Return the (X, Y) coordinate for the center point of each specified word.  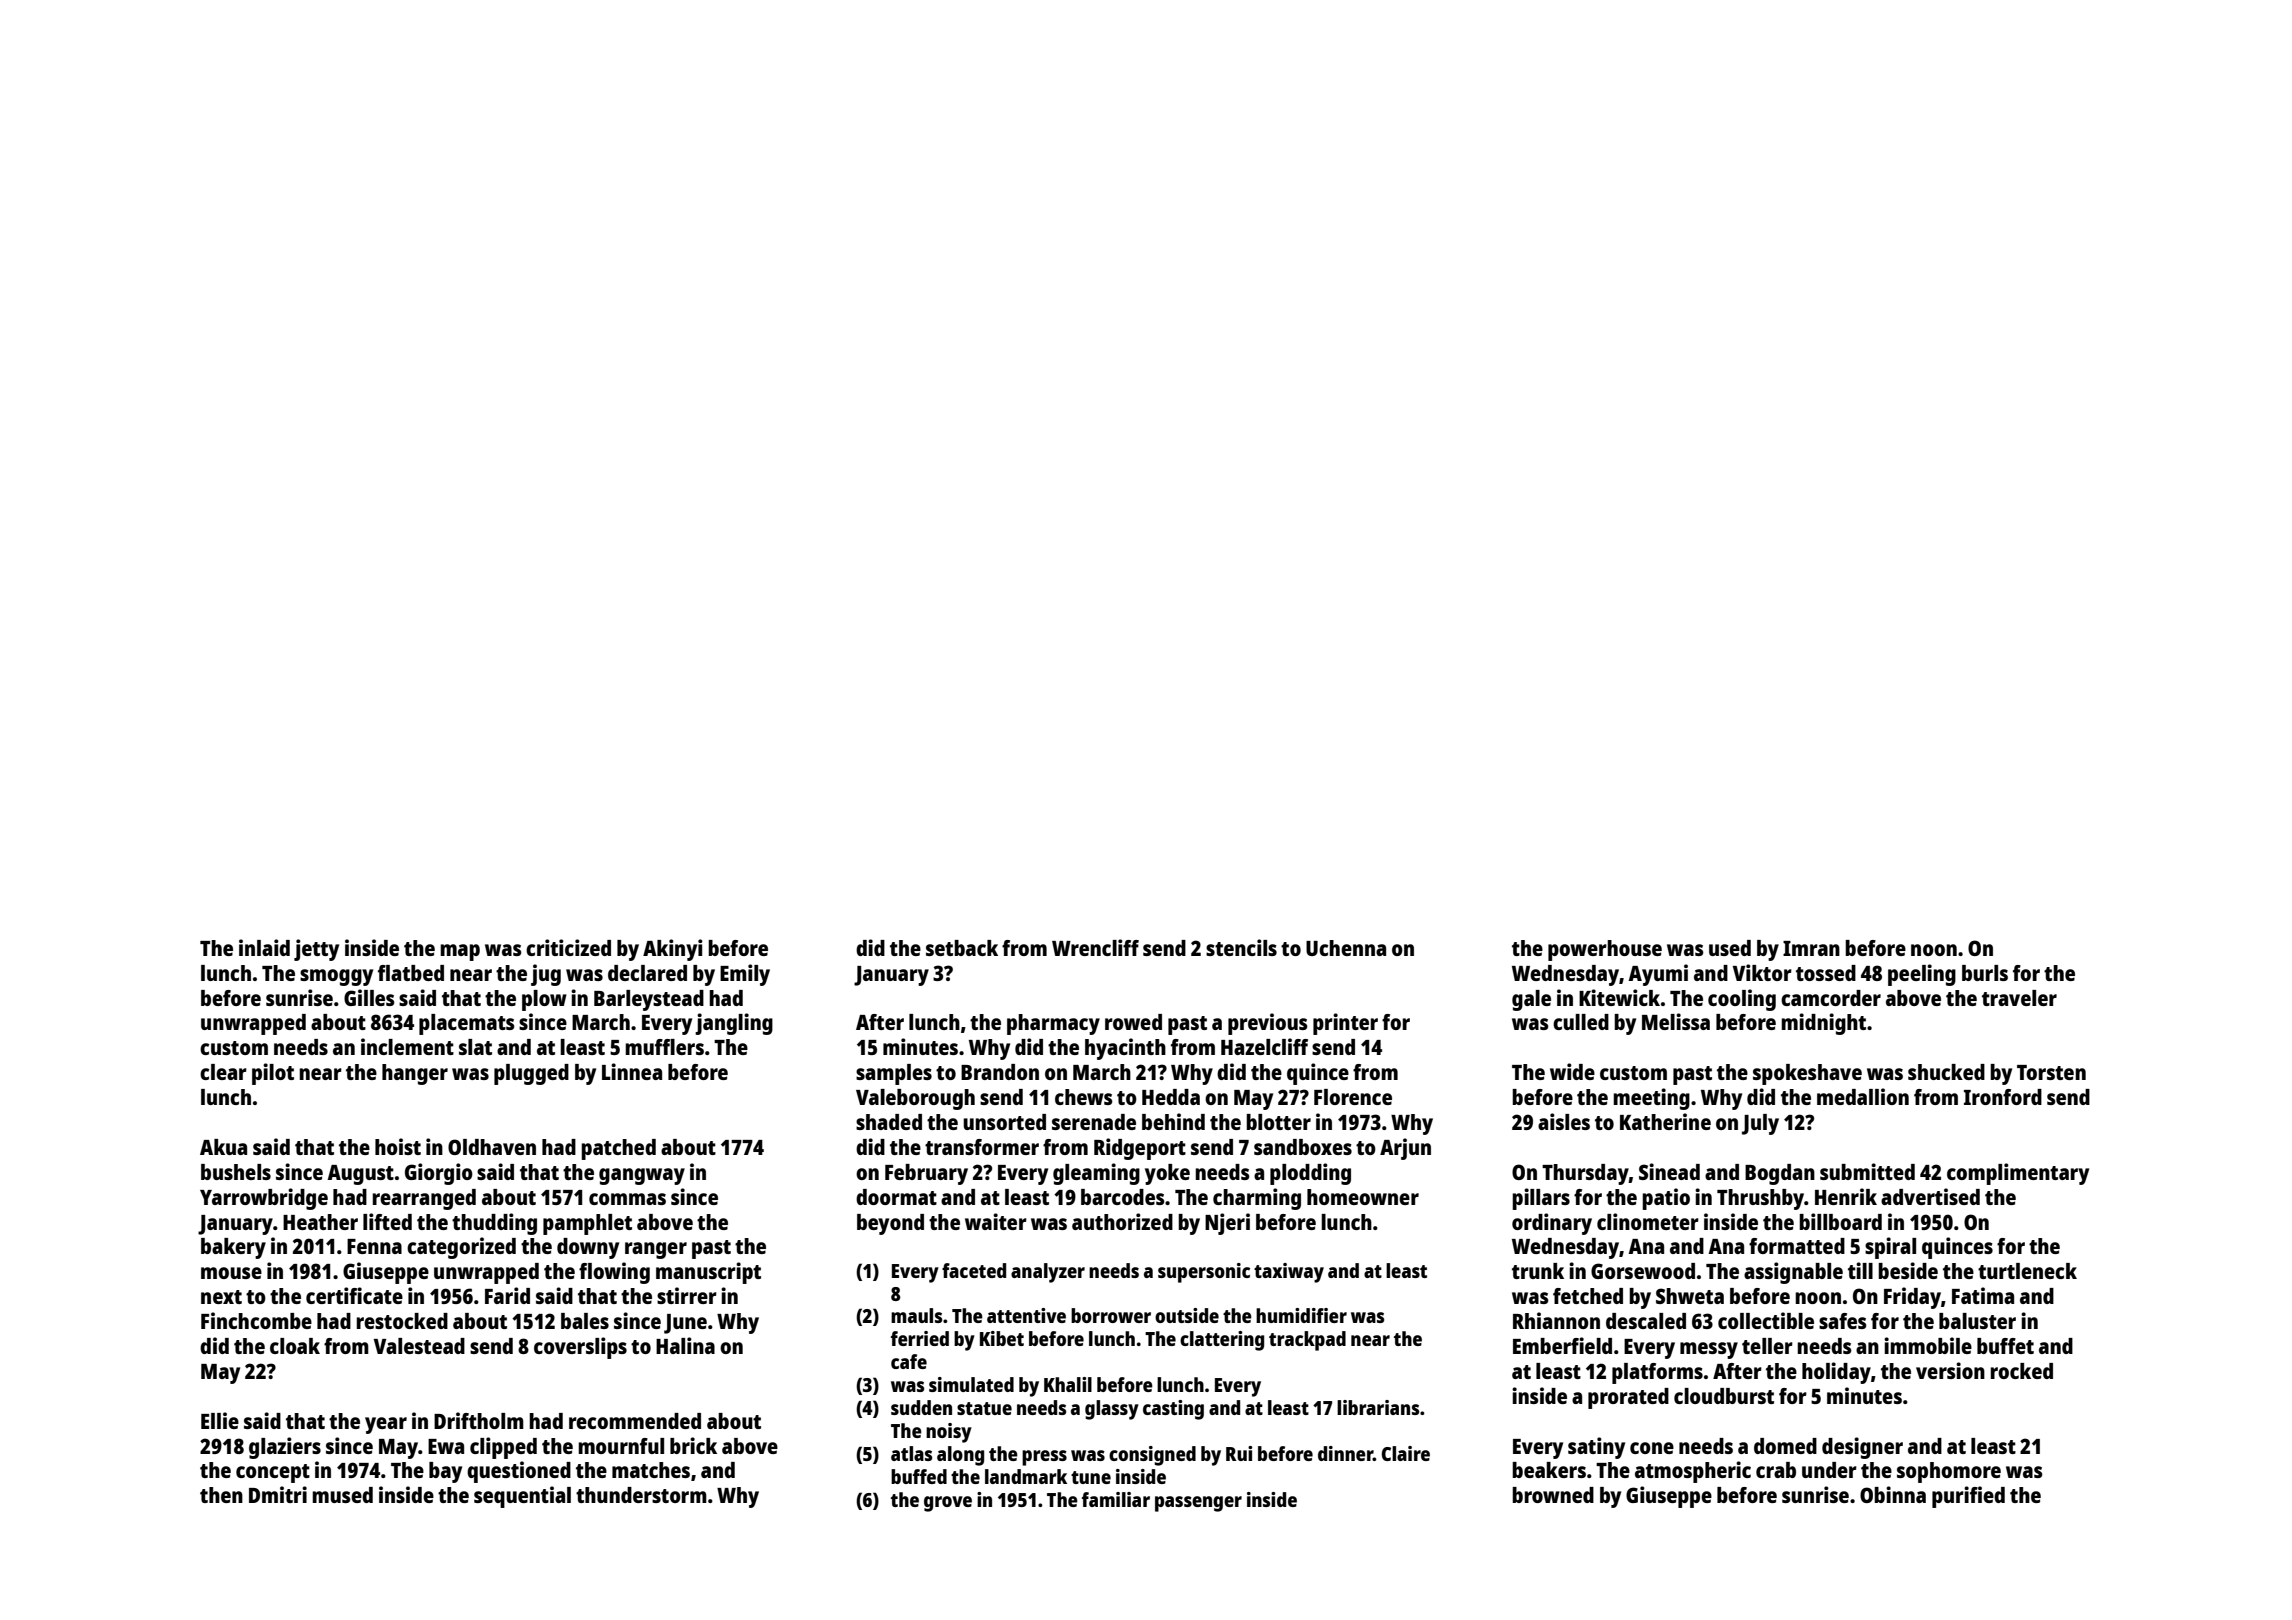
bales (585, 1321)
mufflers (664, 1047)
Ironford (2003, 1097)
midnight (1823, 1024)
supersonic (1204, 1273)
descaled (1646, 1321)
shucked (1946, 1072)
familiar (1116, 1499)
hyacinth (1125, 1049)
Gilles (369, 997)
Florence (1353, 1097)
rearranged (424, 1199)
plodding (1310, 1174)
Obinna (1893, 1494)
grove (948, 1504)
